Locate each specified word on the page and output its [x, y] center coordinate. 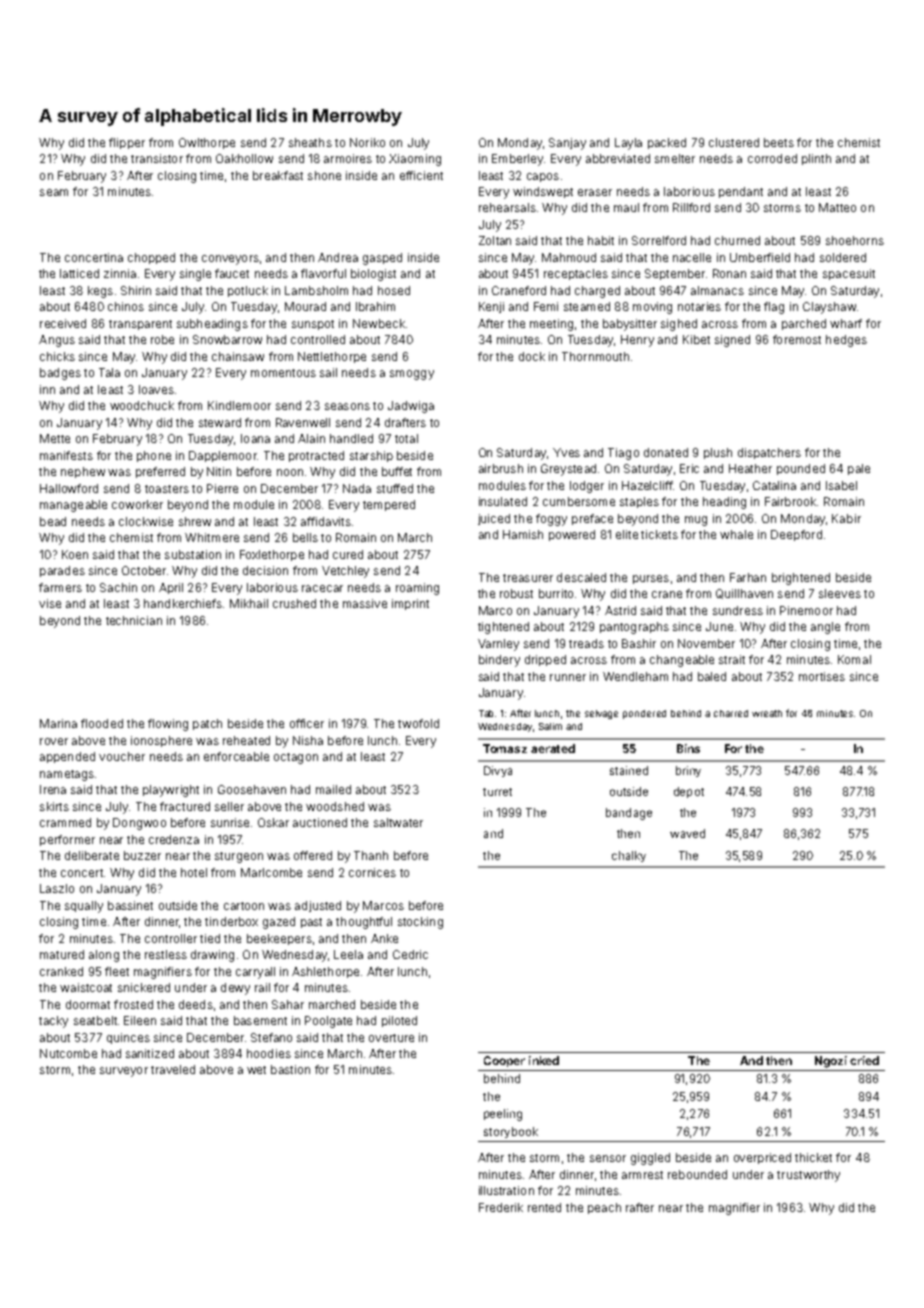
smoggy [412, 375]
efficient [421, 175]
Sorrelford [659, 240]
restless [166, 954]
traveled [173, 1069]
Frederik [501, 1207]
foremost [797, 339]
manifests [66, 455]
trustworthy [808, 1176]
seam [54, 192]
